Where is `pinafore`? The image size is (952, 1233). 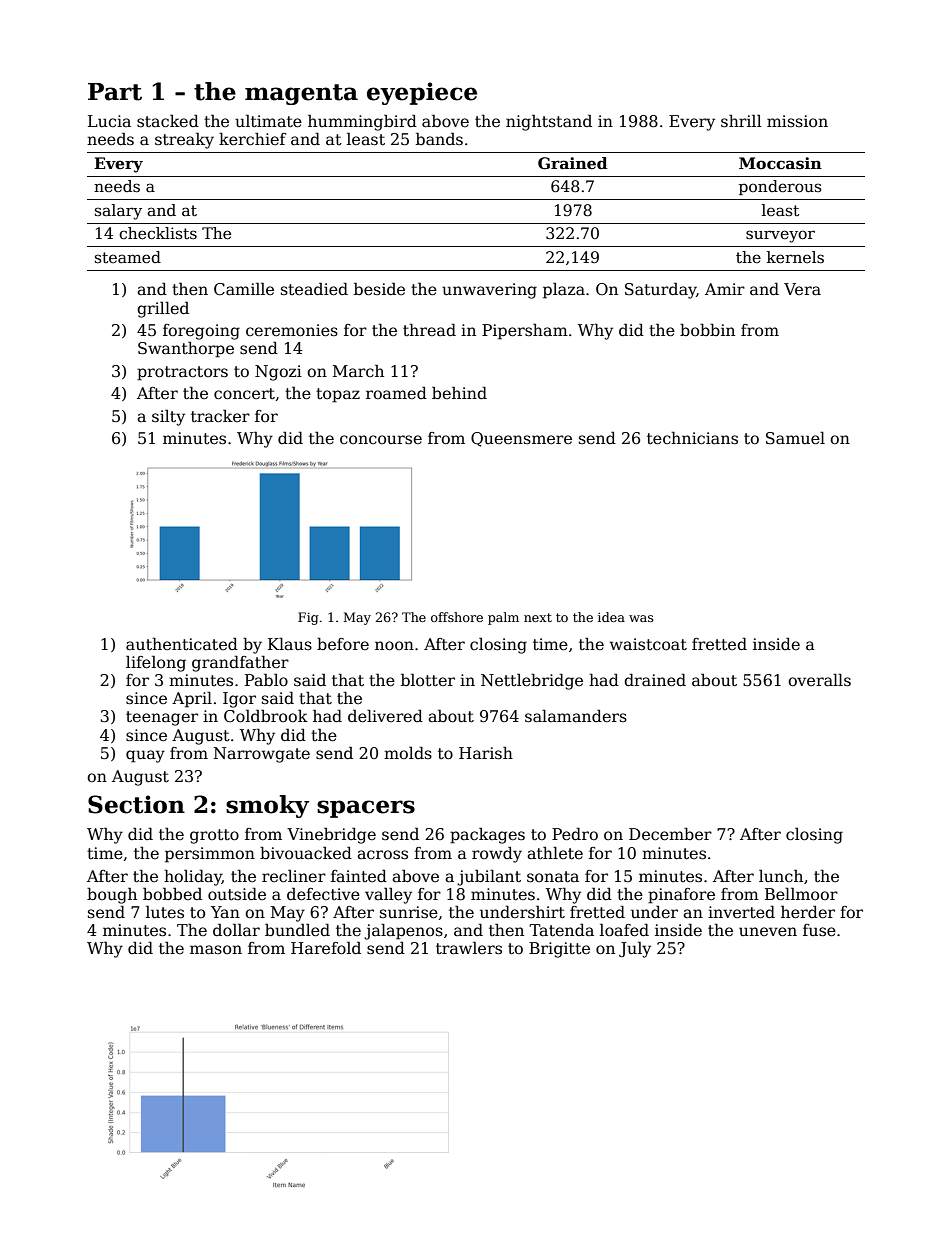 pinafore is located at coordinates (681, 896).
